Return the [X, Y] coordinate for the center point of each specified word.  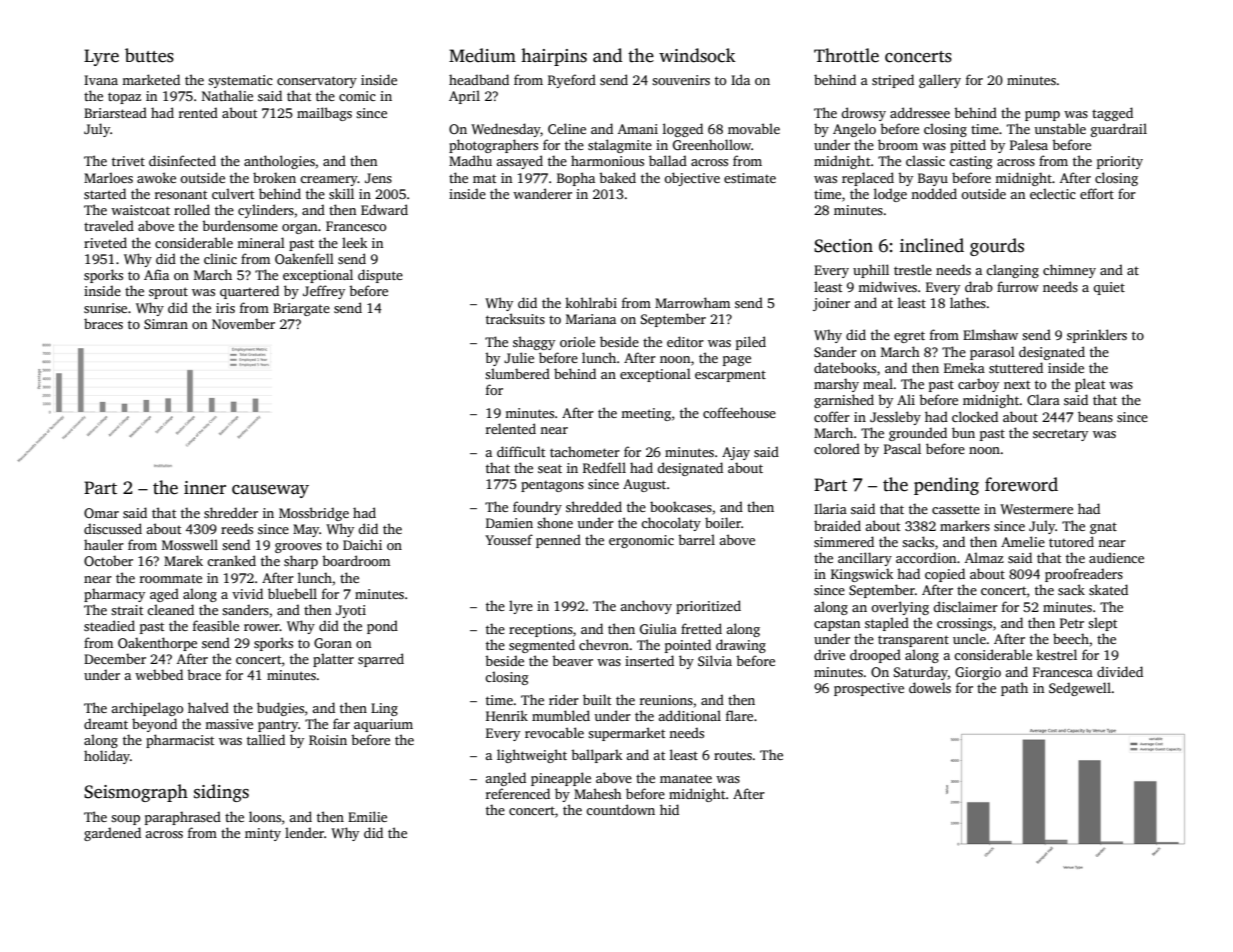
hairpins [554, 57]
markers [965, 525]
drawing [741, 646]
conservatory [317, 82]
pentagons [552, 486]
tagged [1112, 114]
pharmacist [180, 741]
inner [205, 488]
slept [1102, 624]
